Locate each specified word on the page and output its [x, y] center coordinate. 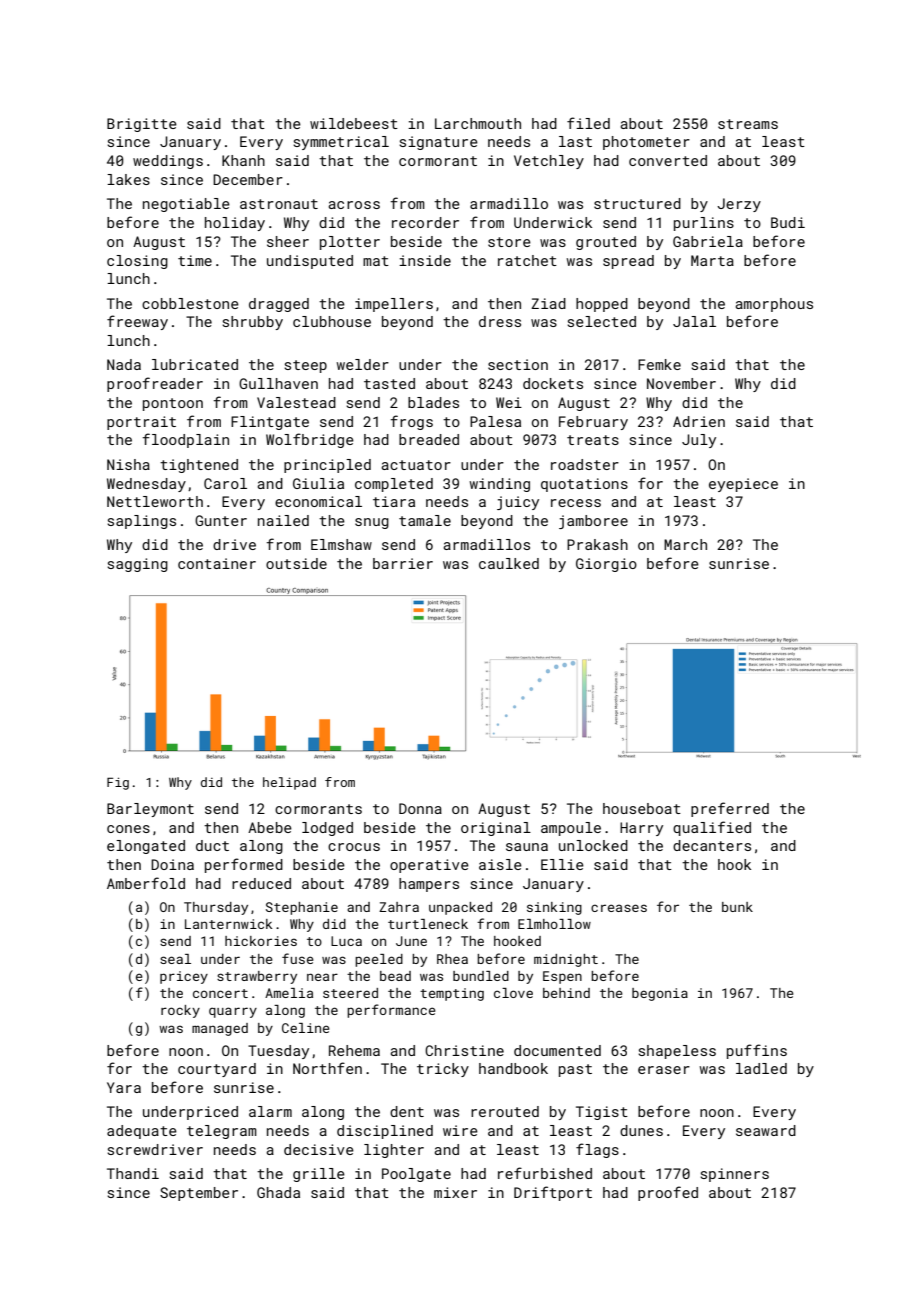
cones [128, 829]
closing [137, 262]
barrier [403, 563]
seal [175, 959]
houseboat [642, 808]
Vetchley [549, 162]
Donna [420, 808]
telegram [222, 1132]
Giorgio [606, 565]
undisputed [310, 262]
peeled [379, 960]
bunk [737, 907]
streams [748, 124]
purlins [704, 224]
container [217, 563]
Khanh [243, 160]
